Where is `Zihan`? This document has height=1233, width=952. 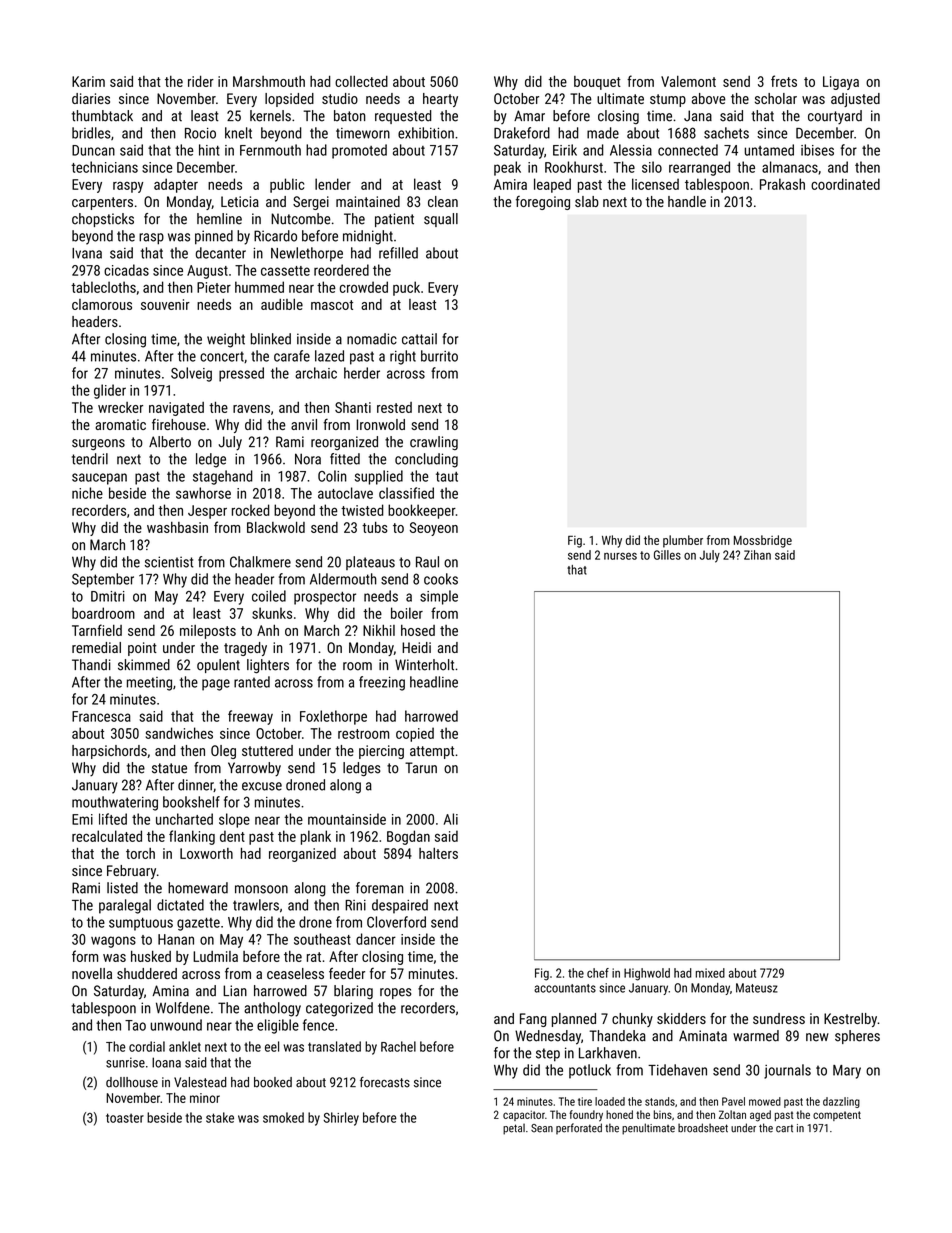 Zihan is located at coordinates (757, 555).
